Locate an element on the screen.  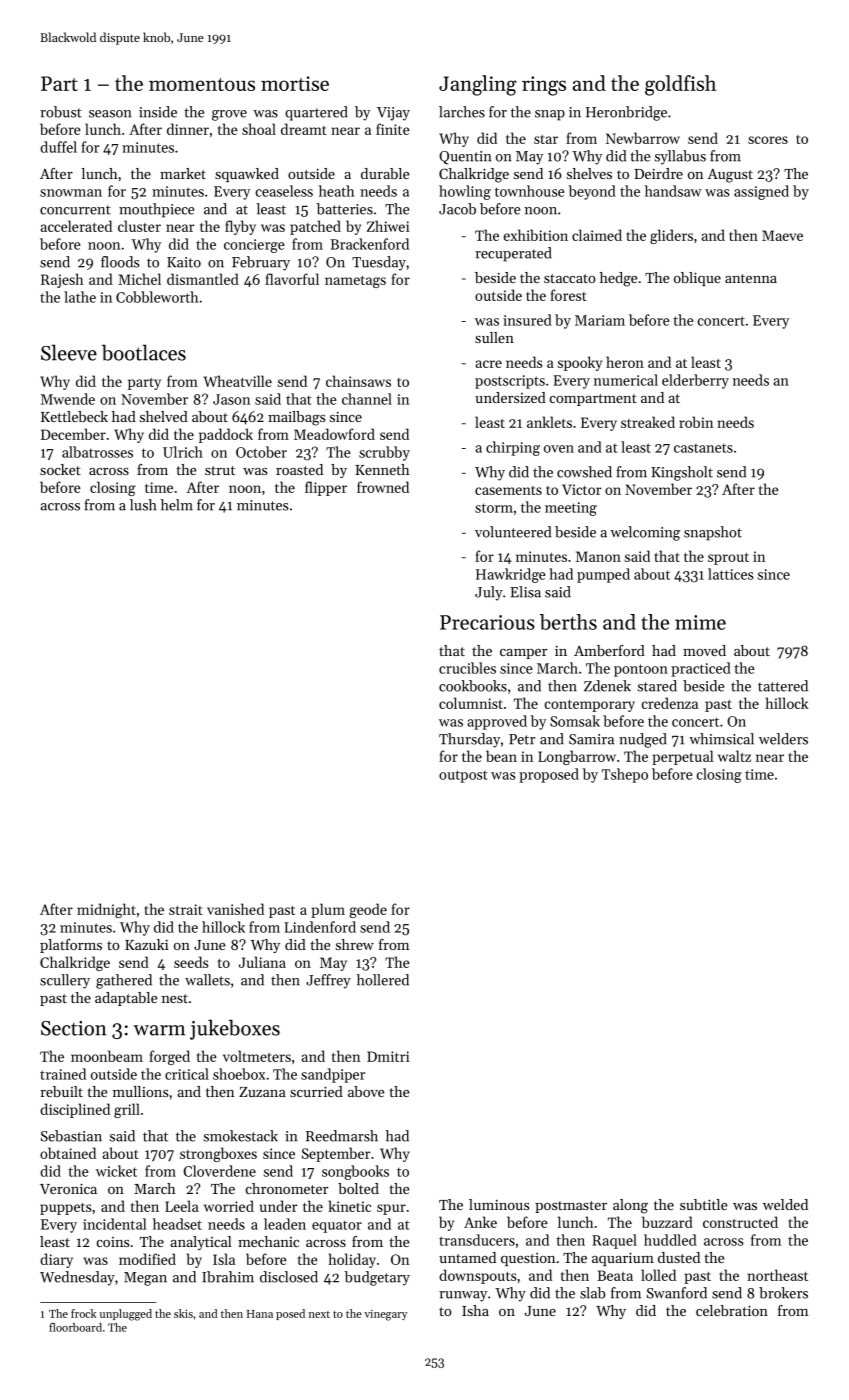
waltz is located at coordinates (734, 756).
